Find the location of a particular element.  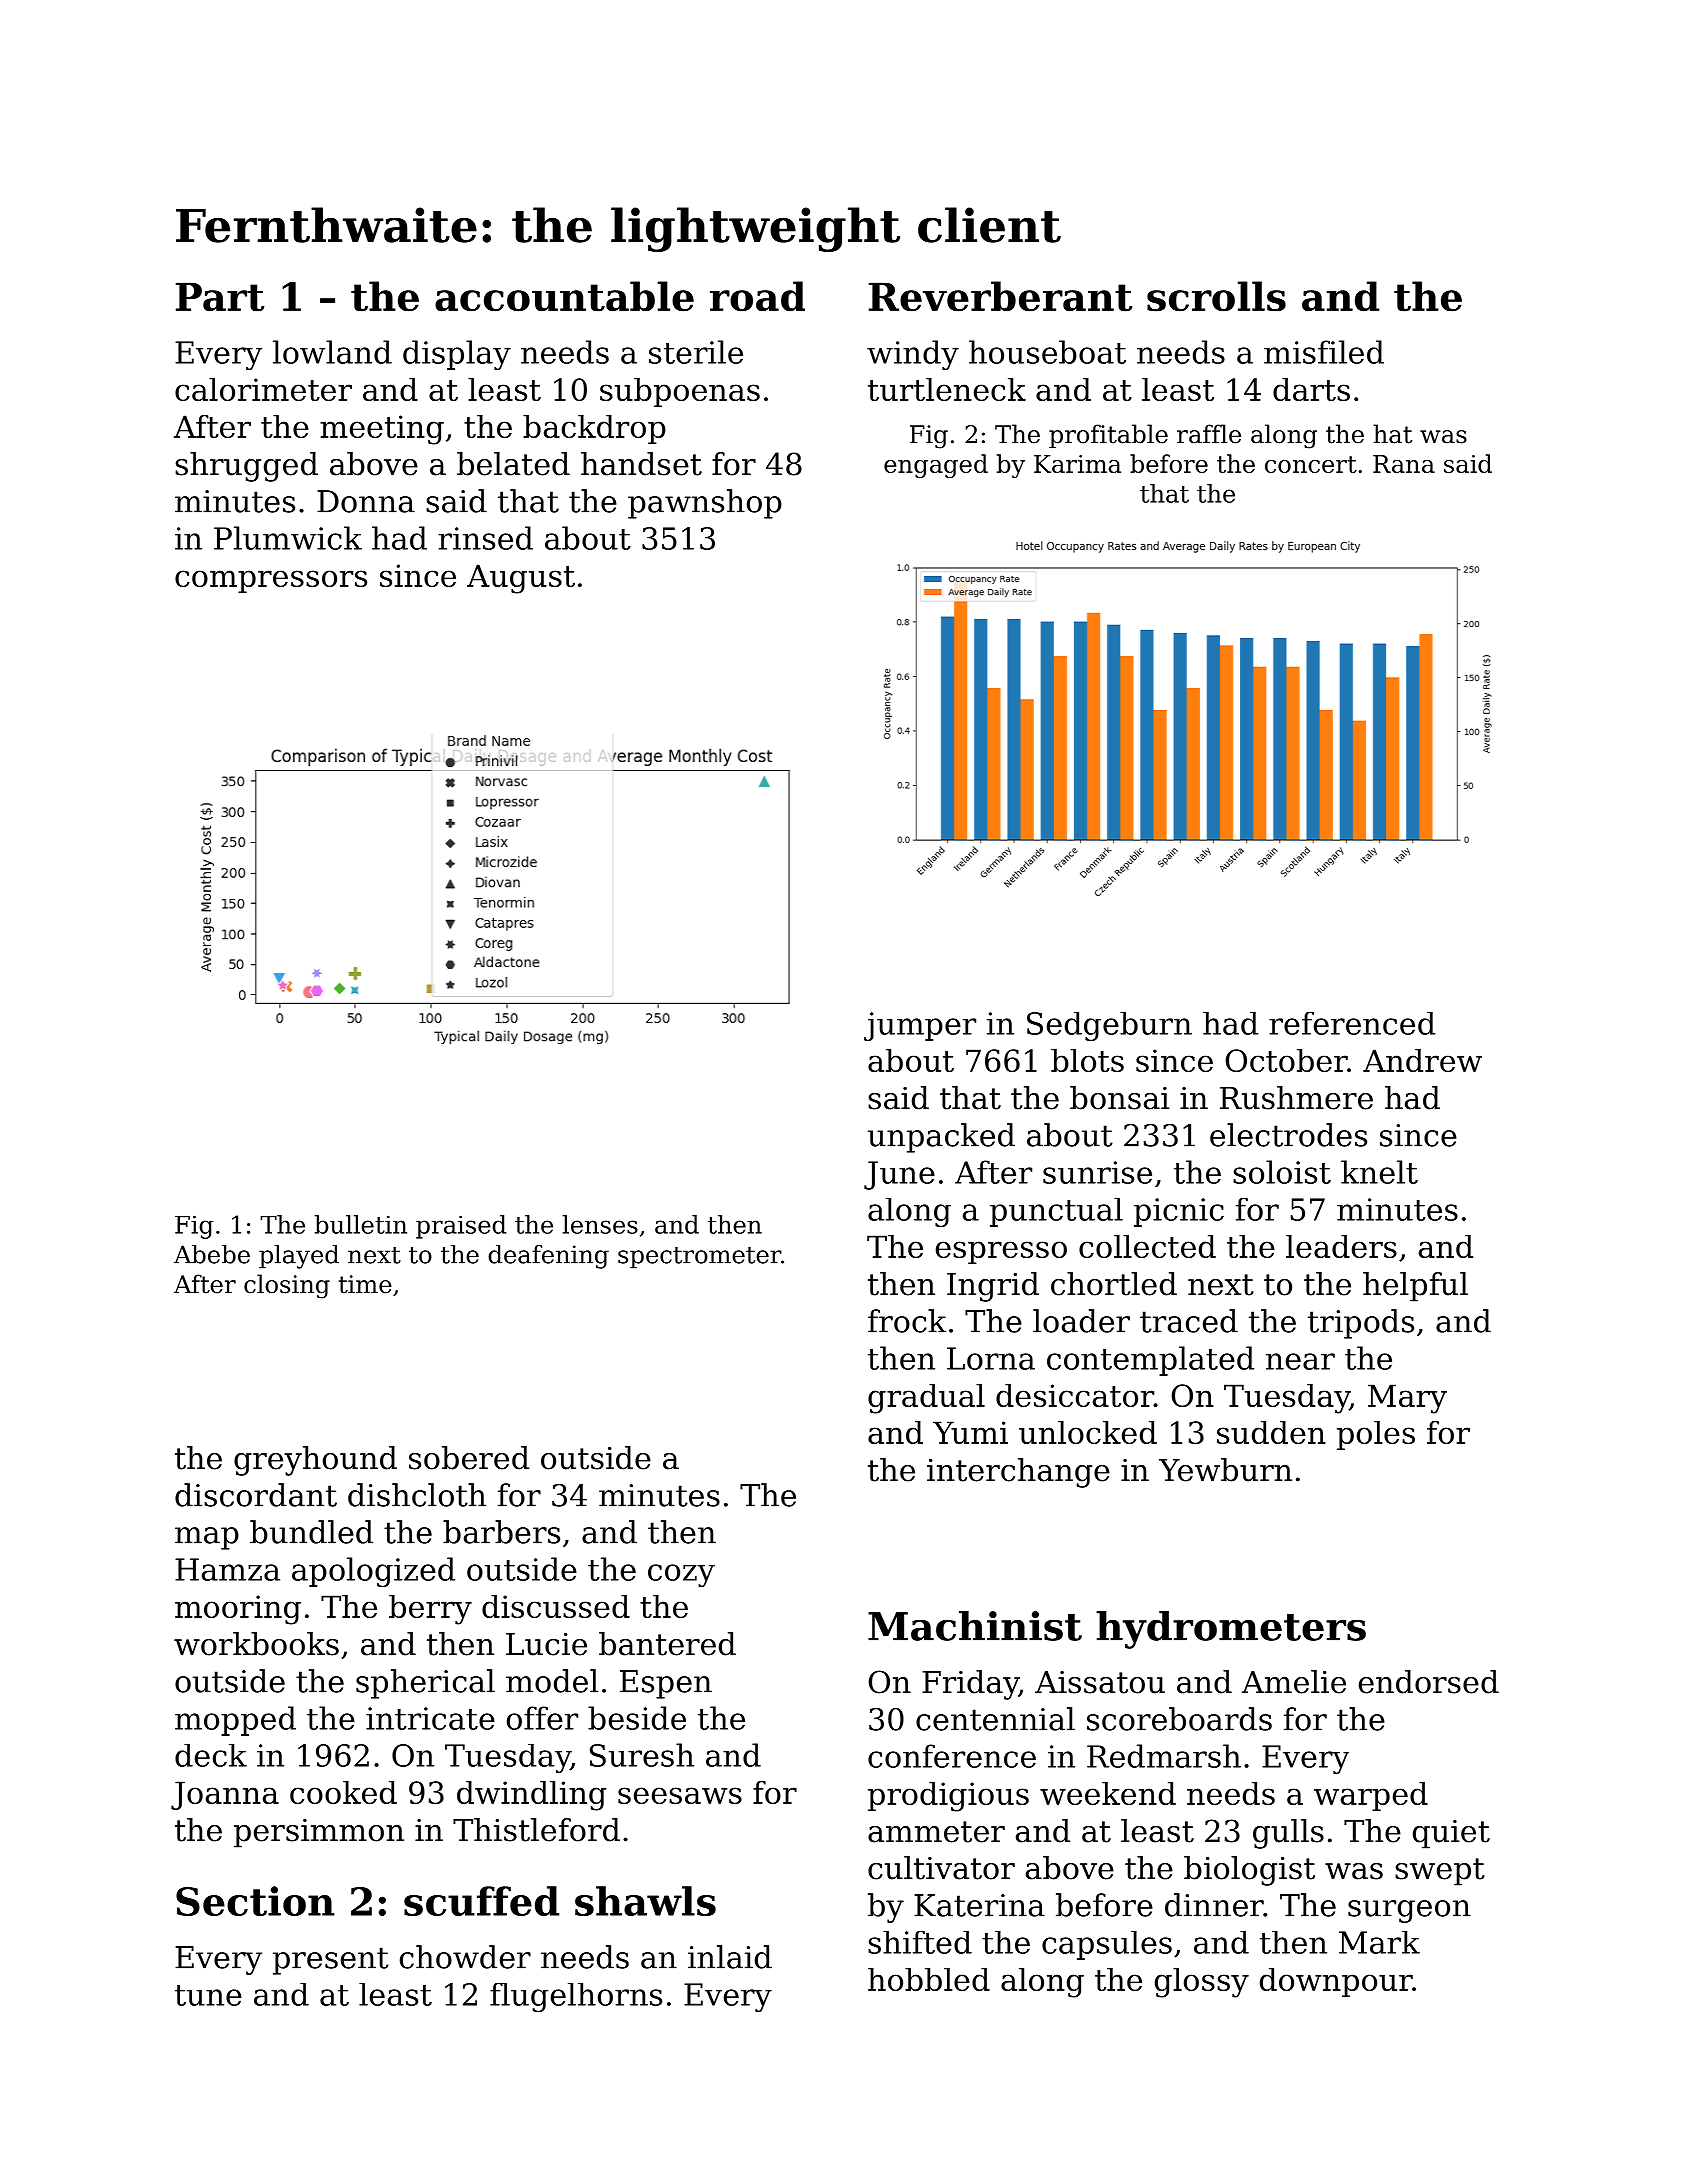

Part is located at coordinates (220, 297).
